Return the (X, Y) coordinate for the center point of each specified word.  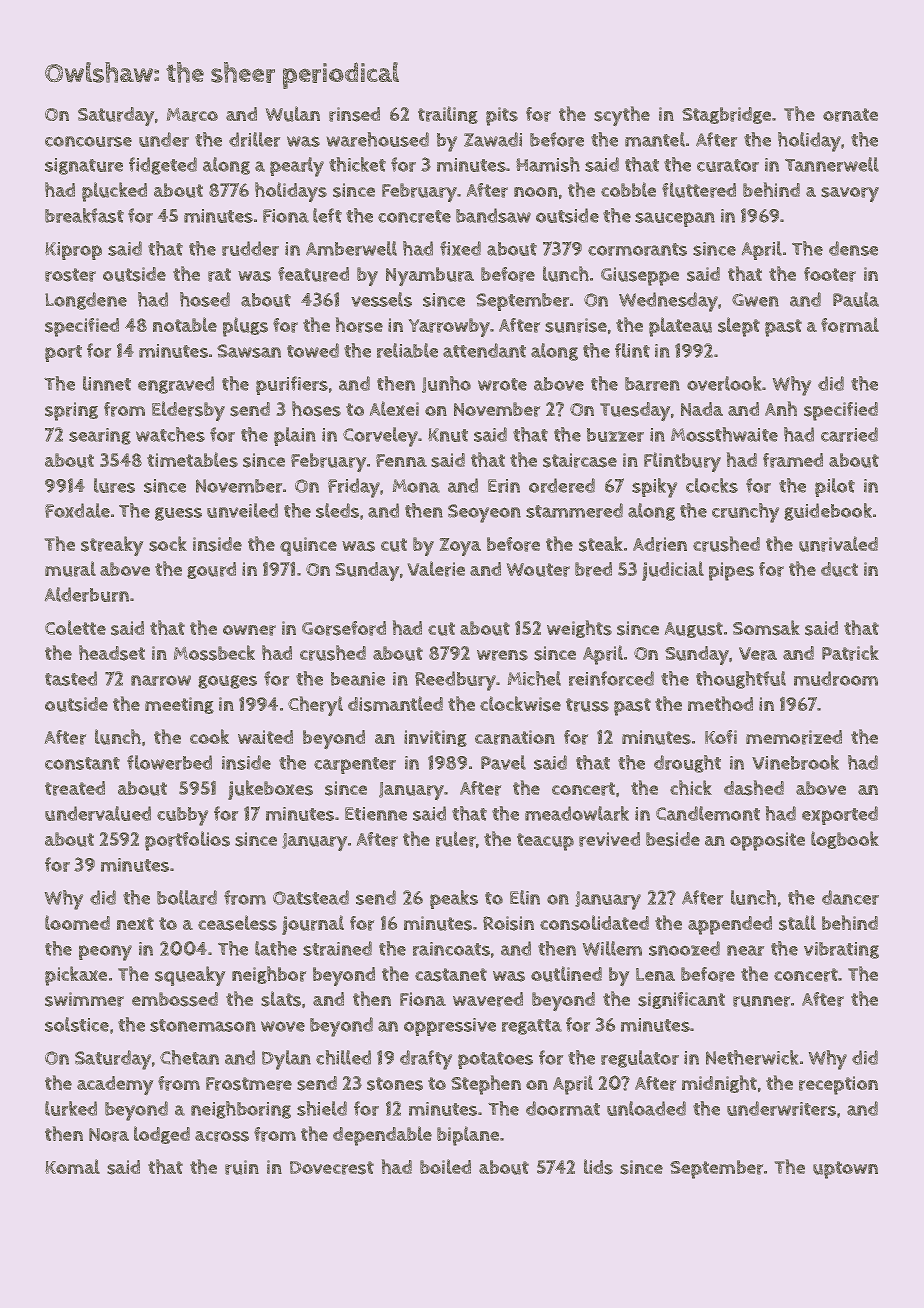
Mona (416, 486)
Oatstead (311, 897)
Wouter (538, 570)
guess (178, 514)
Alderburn (87, 594)
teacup (545, 842)
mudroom (836, 678)
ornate (850, 115)
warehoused (378, 139)
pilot (835, 487)
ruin (242, 1167)
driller (254, 139)
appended (730, 925)
